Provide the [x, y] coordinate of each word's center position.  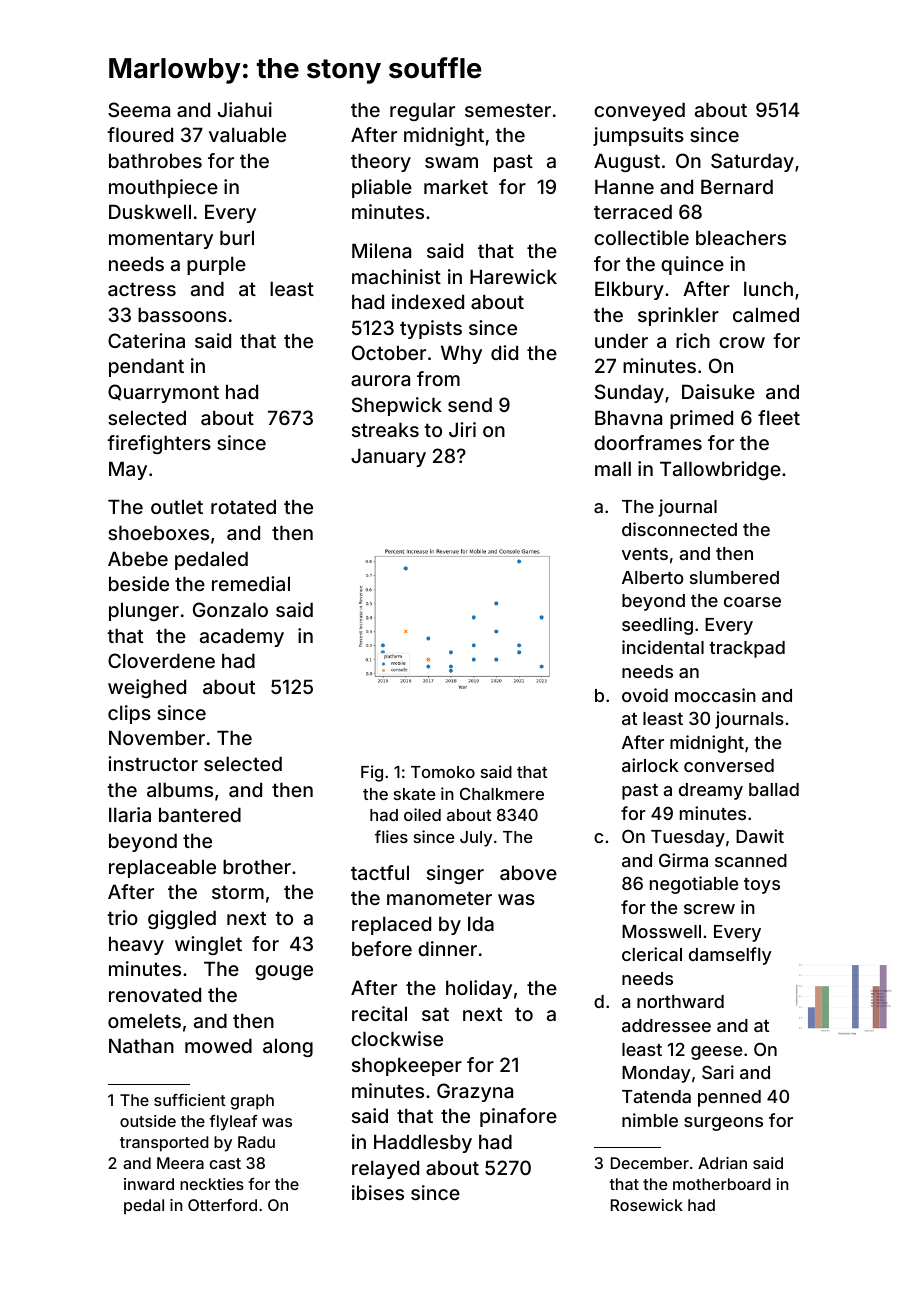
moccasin [715, 695]
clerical [652, 954]
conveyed [639, 111]
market [456, 186]
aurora [380, 380]
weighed [147, 688]
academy [242, 637]
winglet [208, 945]
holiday [479, 989]
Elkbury [629, 290]
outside [148, 1121]
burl [237, 237]
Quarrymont [163, 393]
